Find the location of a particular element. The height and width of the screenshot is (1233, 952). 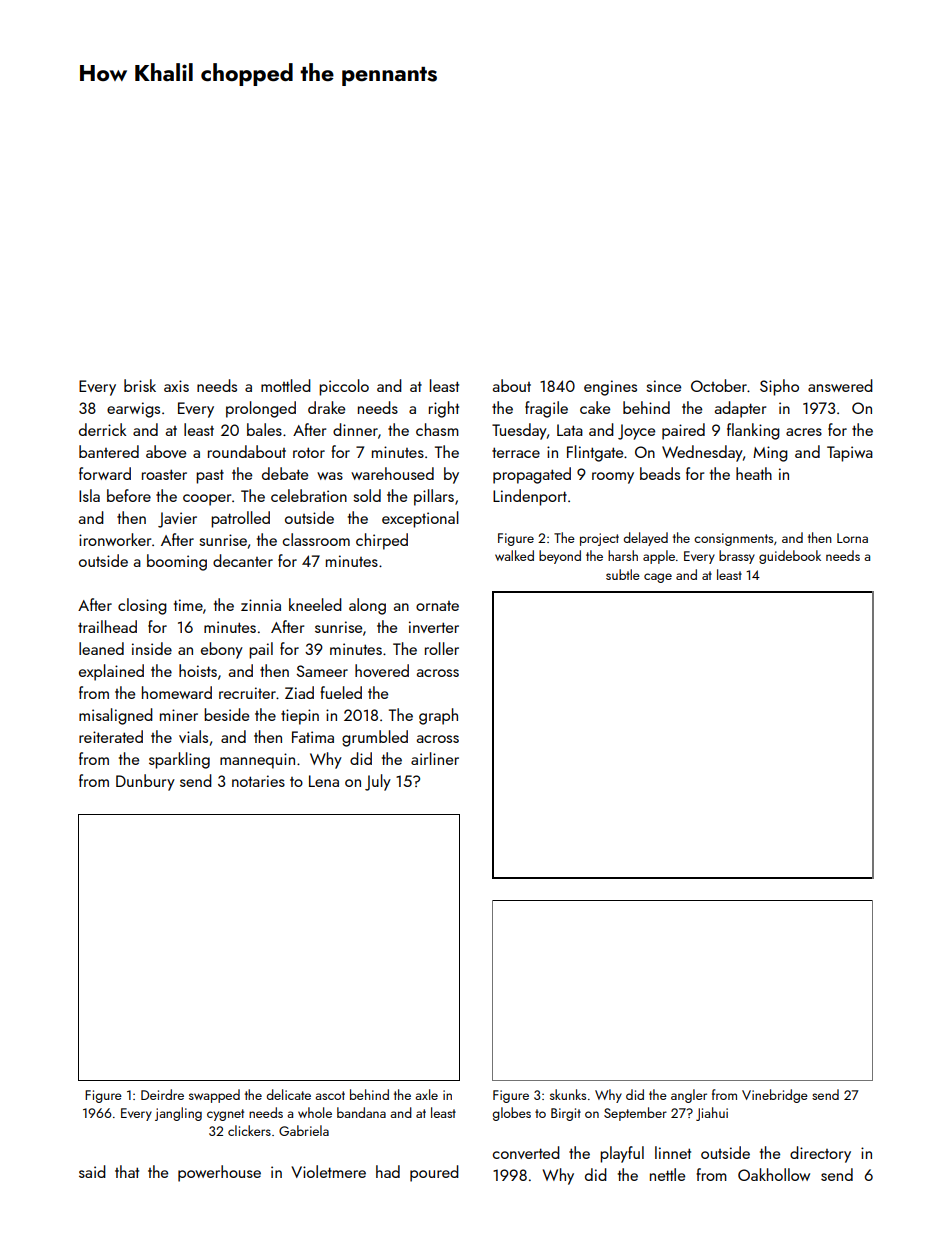

Violetmere is located at coordinates (328, 1171).
